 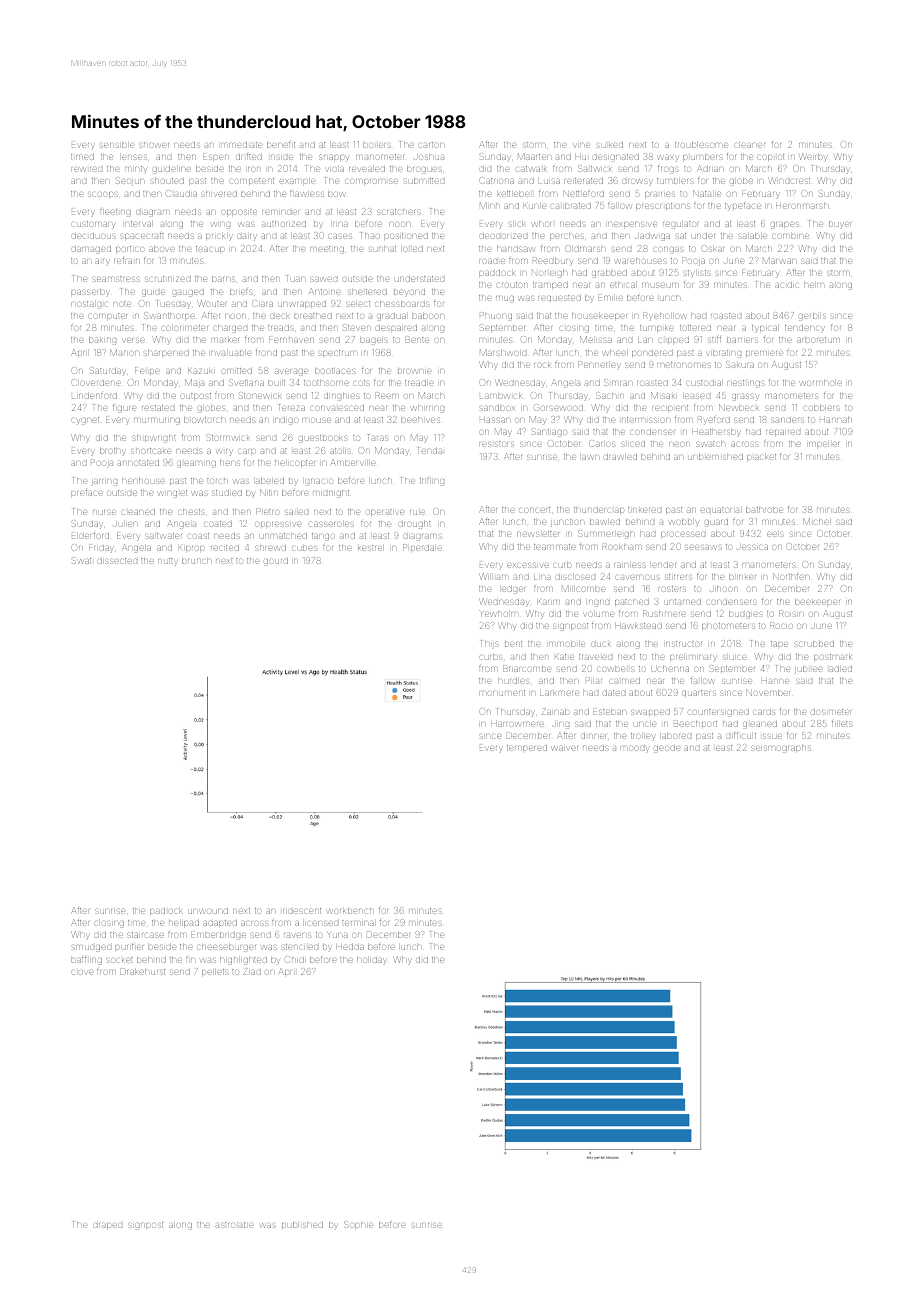 I want to click on gradual, so click(x=391, y=317).
